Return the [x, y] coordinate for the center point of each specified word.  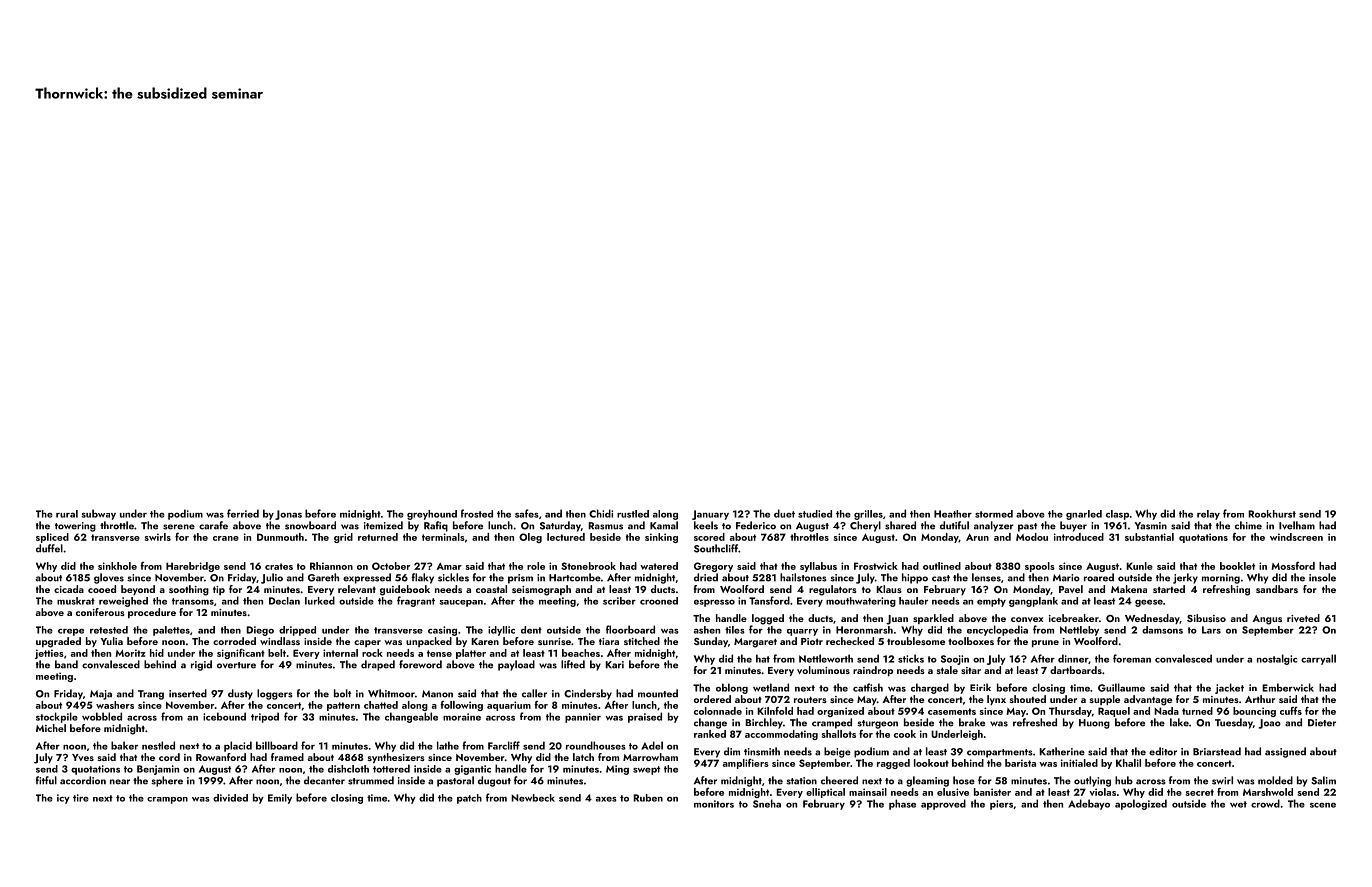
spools [1040, 567]
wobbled [102, 716]
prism [520, 579]
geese [1149, 603]
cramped [832, 723]
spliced [52, 538]
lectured [566, 537]
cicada [69, 589]
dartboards [1076, 670]
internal [340, 653]
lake [1179, 722]
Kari [614, 665]
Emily [280, 799]
